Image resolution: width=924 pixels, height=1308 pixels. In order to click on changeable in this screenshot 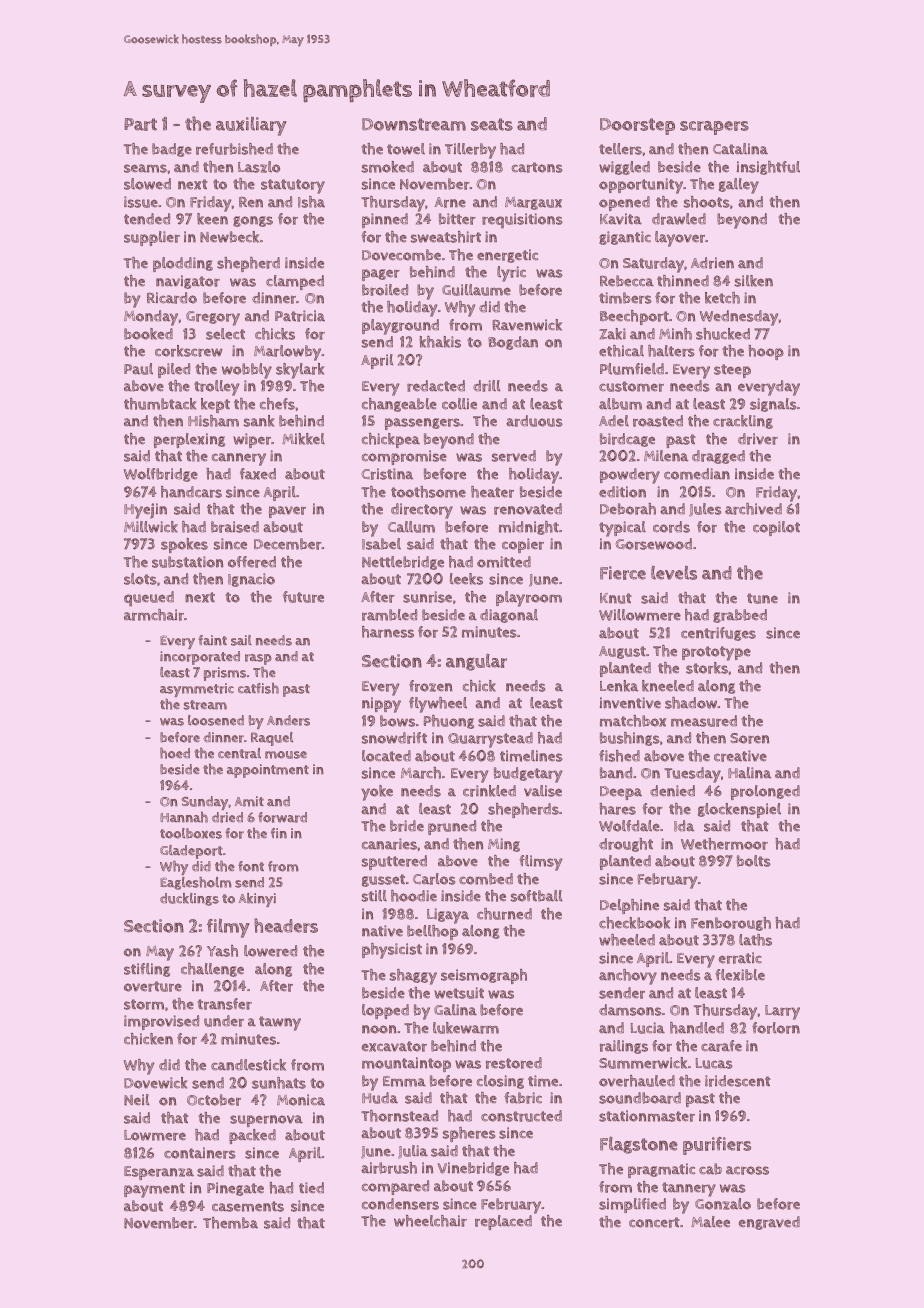, I will do `click(399, 405)`.
